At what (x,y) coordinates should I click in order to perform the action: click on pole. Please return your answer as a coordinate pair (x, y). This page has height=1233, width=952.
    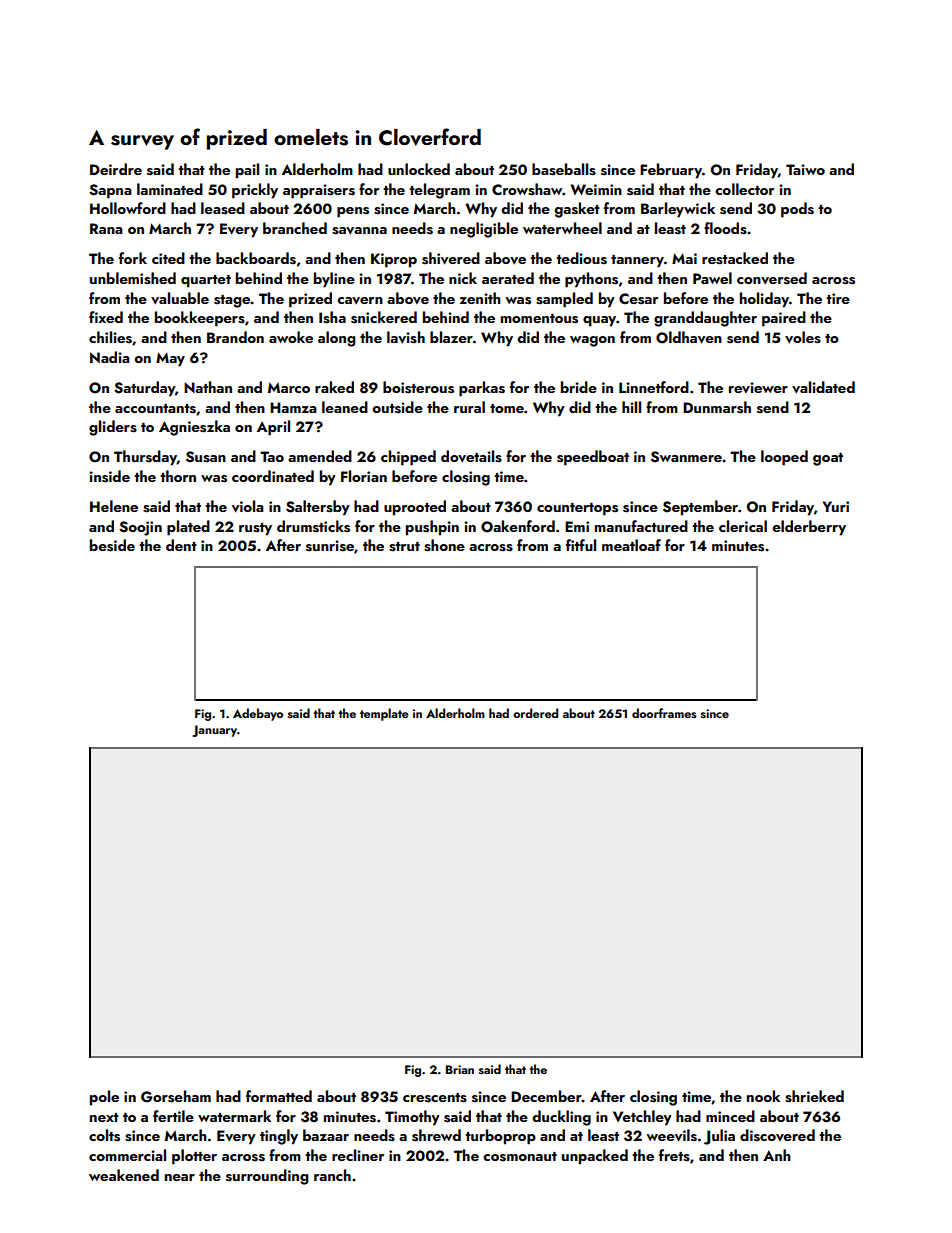
    Looking at the image, I should click on (104, 1098).
